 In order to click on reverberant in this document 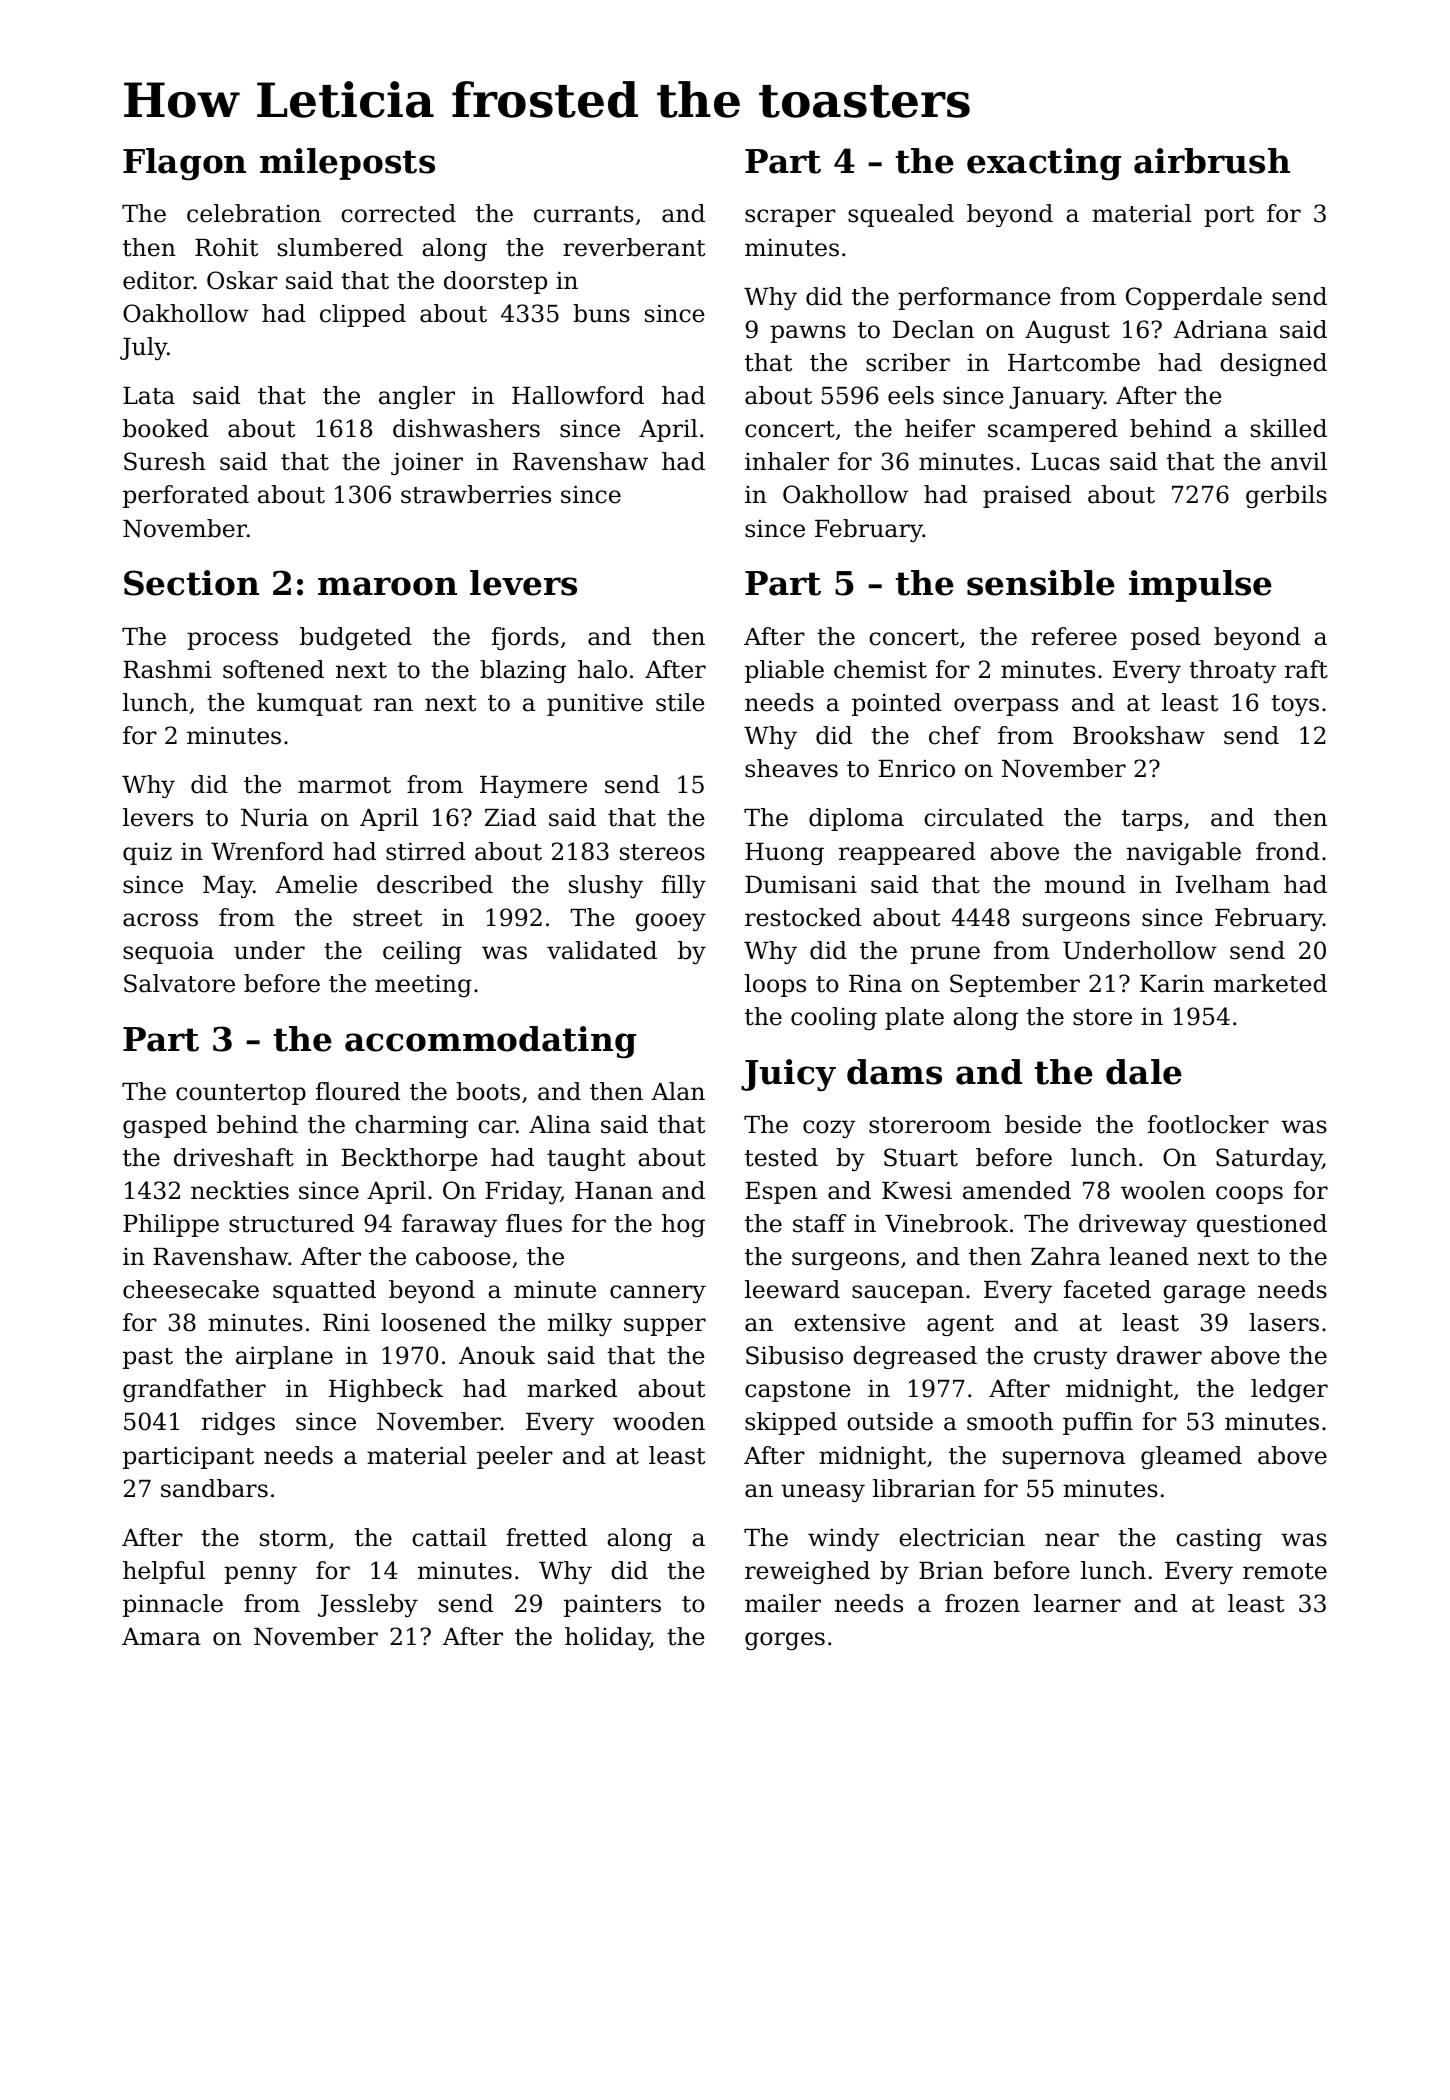, I will do `click(634, 247)`.
